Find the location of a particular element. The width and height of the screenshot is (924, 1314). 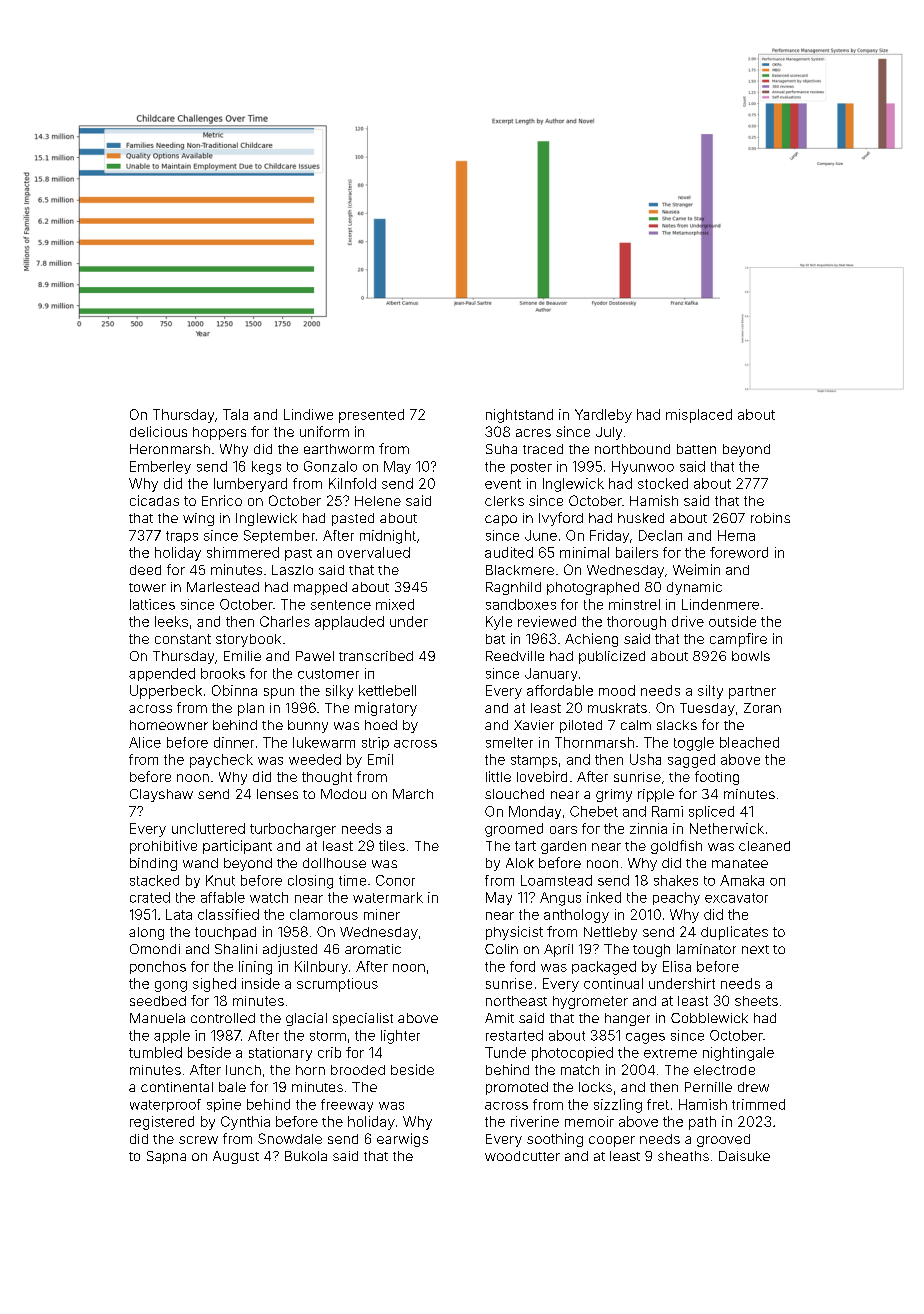

Gonzalo is located at coordinates (330, 466).
